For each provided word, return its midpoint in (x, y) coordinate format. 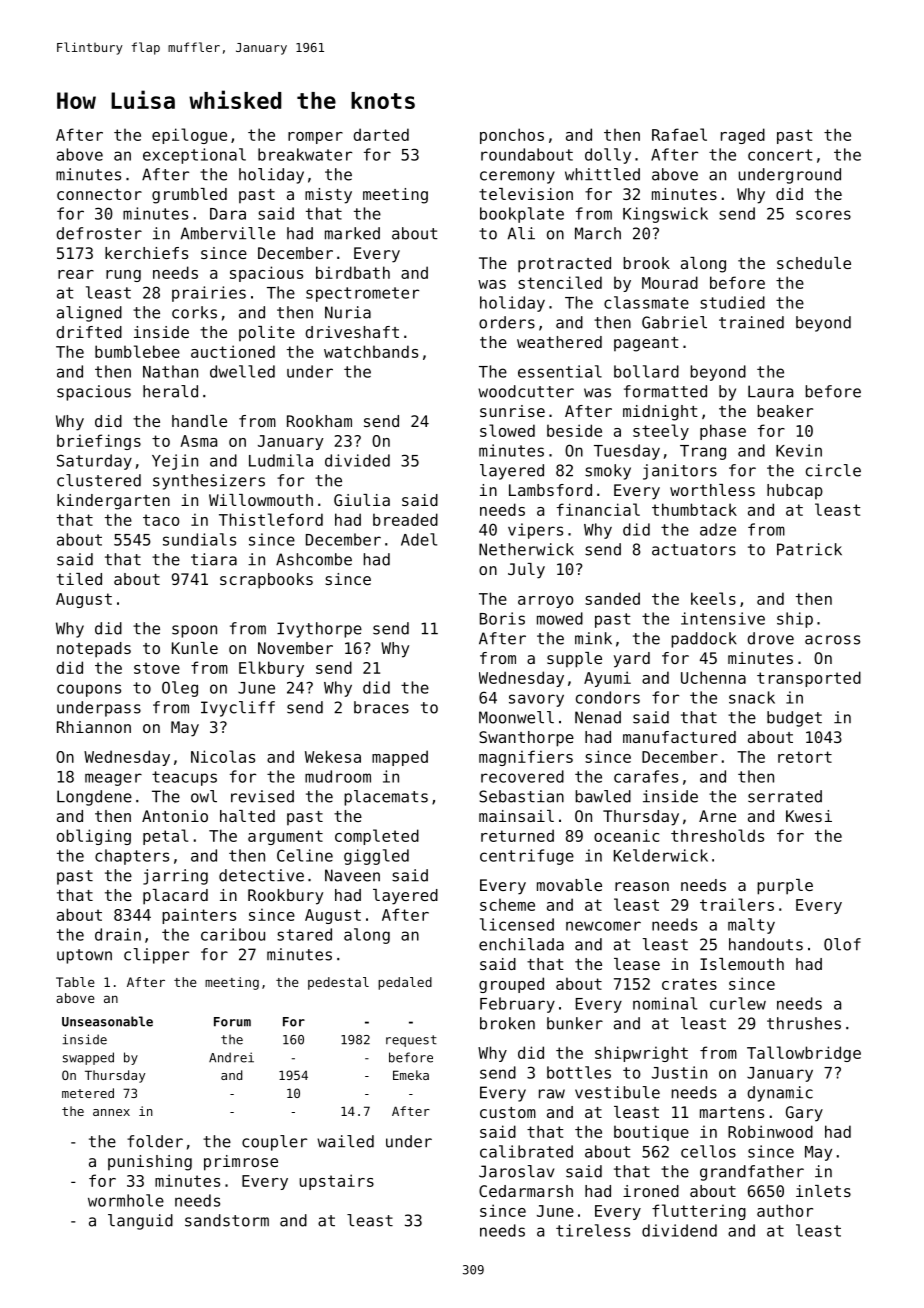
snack (752, 697)
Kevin (799, 450)
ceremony (517, 177)
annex (111, 1112)
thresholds (717, 835)
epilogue (189, 136)
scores (823, 215)
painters (199, 916)
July (526, 571)
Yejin (175, 462)
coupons (89, 690)
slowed (507, 430)
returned (517, 835)
